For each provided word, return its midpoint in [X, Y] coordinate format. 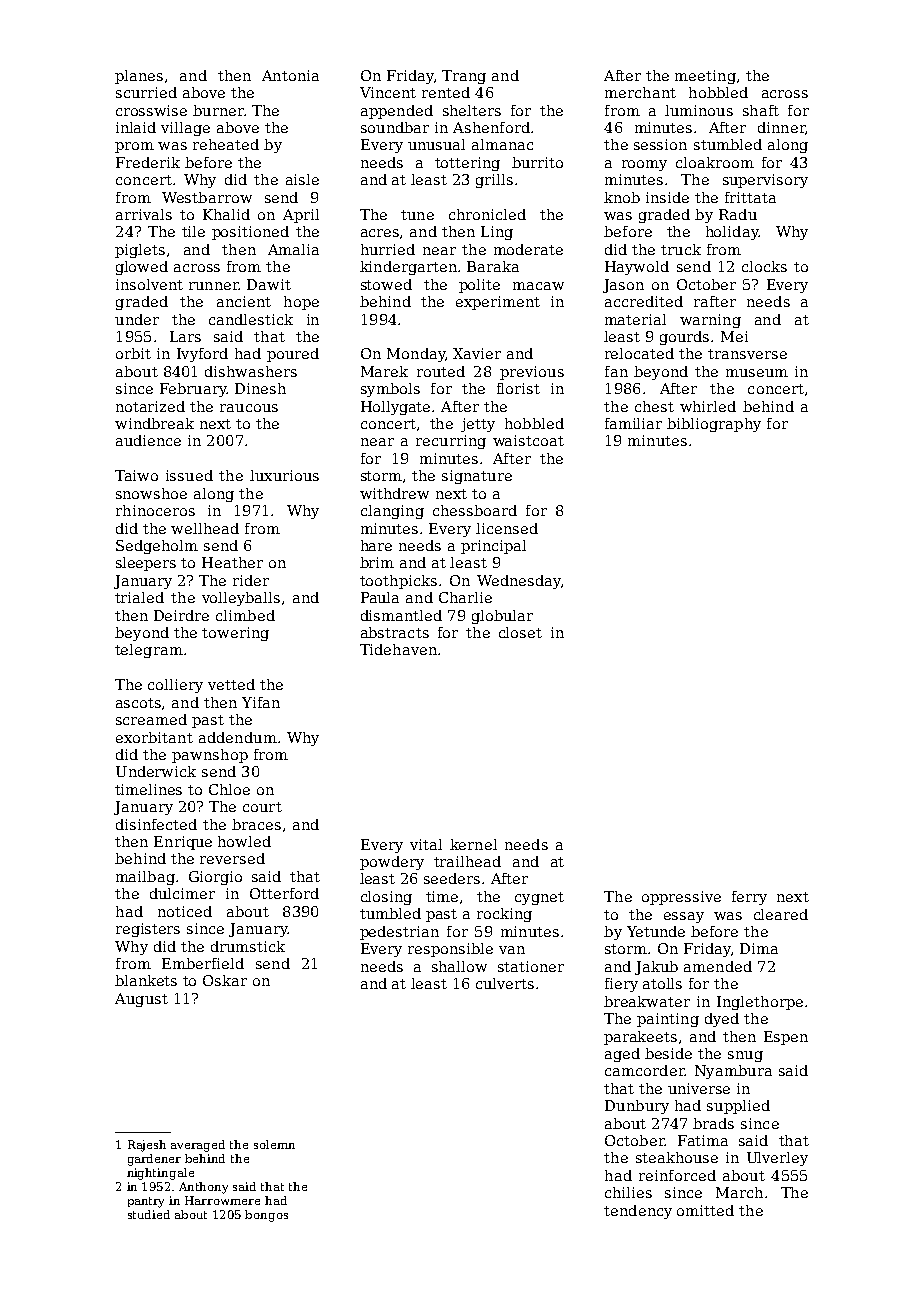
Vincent [388, 92]
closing [386, 898]
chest [654, 406]
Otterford [284, 893]
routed [441, 371]
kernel [473, 844]
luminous [699, 110]
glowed [142, 268]
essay [684, 917]
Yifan [261, 702]
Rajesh [147, 1146]
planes [139, 77]
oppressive [681, 898]
